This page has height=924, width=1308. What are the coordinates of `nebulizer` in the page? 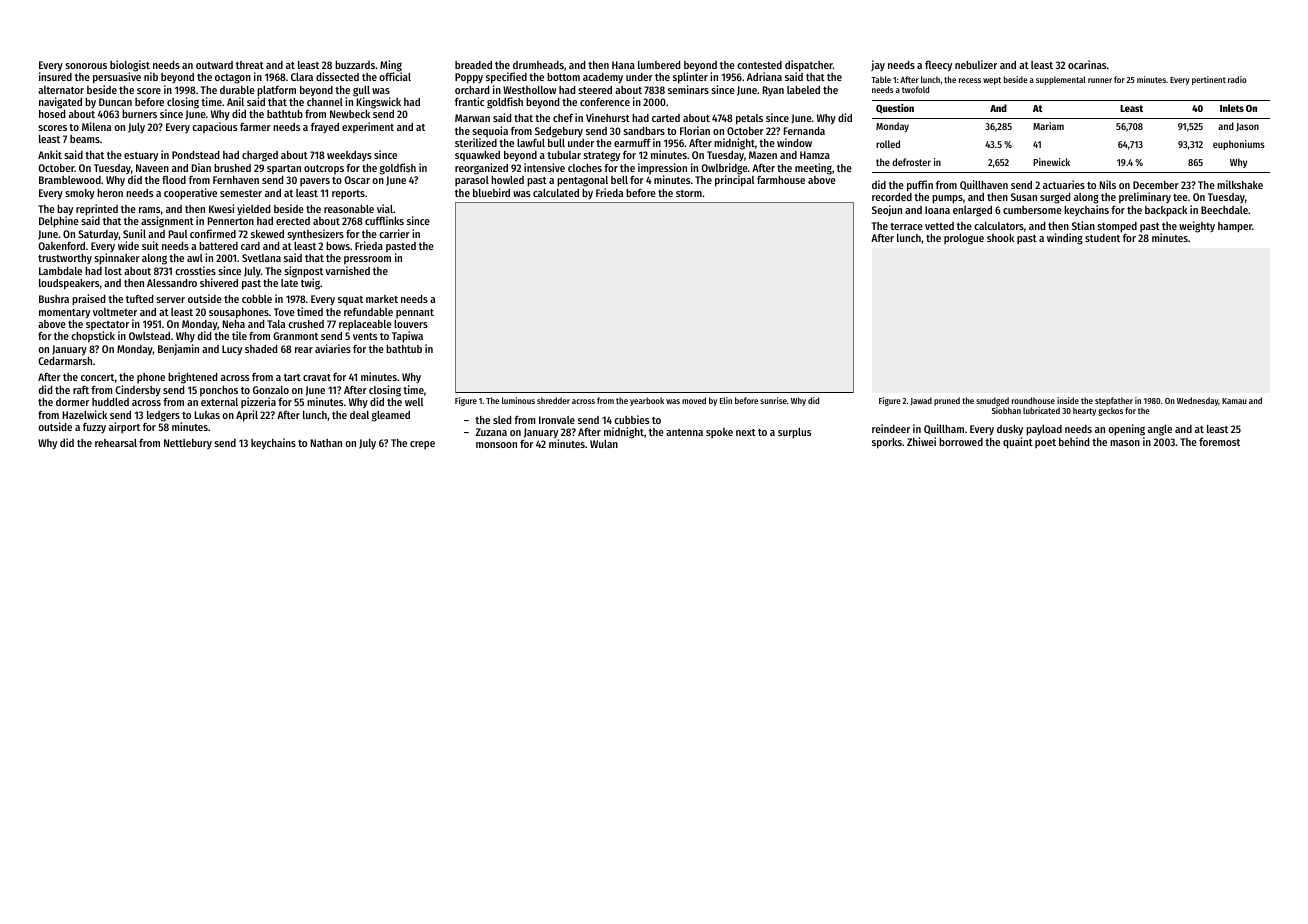 It's located at (976, 64).
